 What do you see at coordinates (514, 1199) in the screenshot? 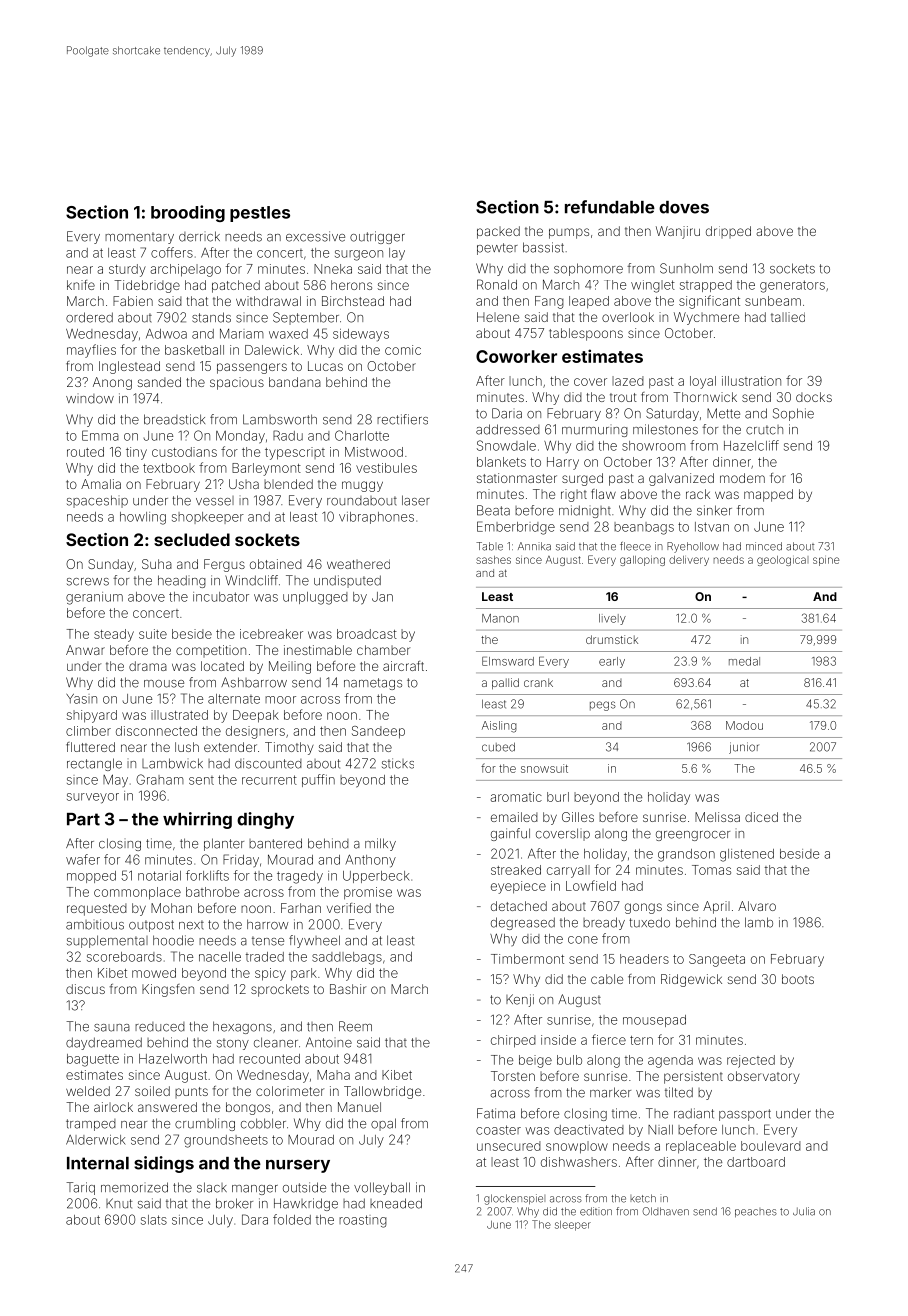
I see `glockenspiel` at bounding box center [514, 1199].
